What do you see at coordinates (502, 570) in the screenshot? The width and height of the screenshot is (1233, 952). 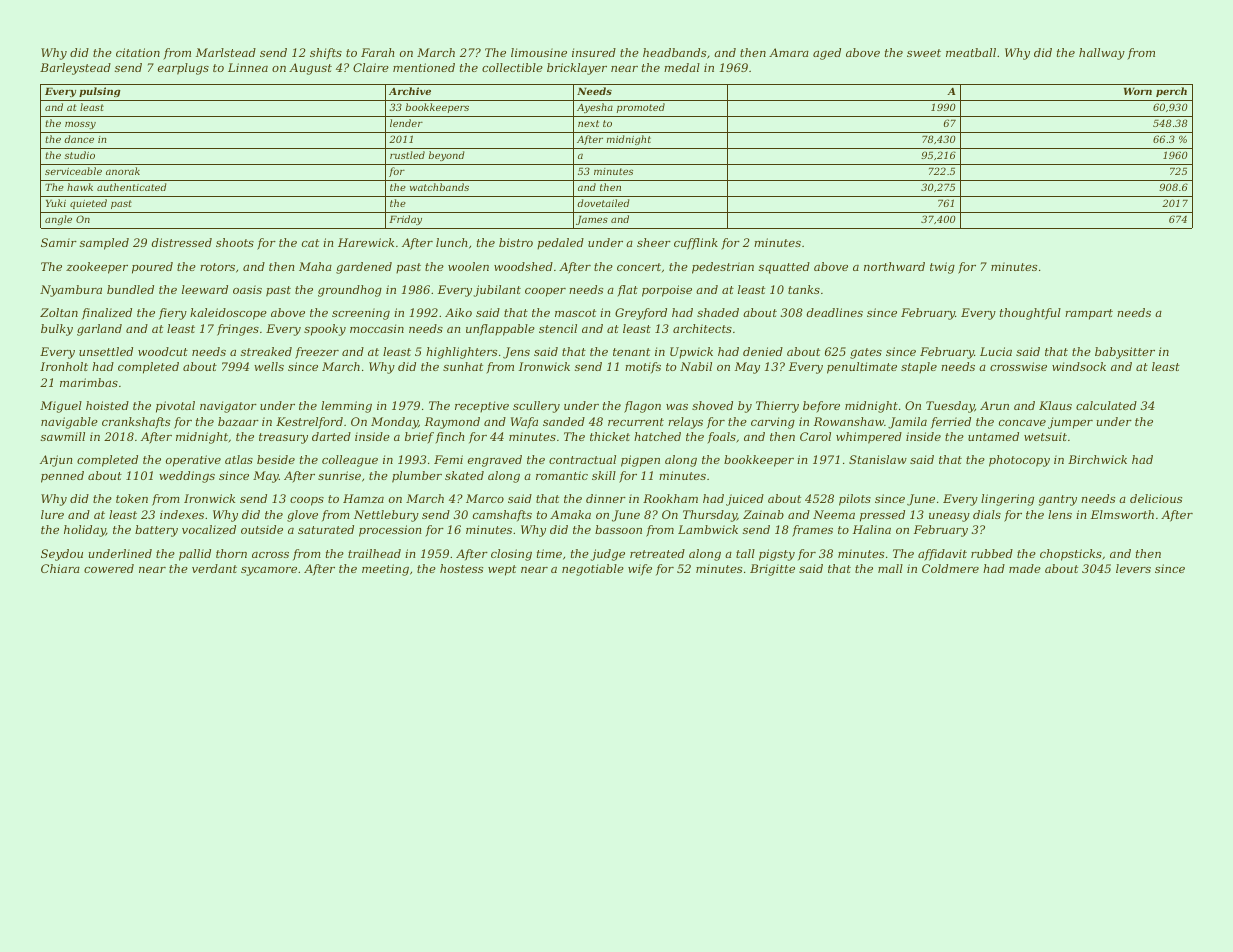 I see `wept` at bounding box center [502, 570].
